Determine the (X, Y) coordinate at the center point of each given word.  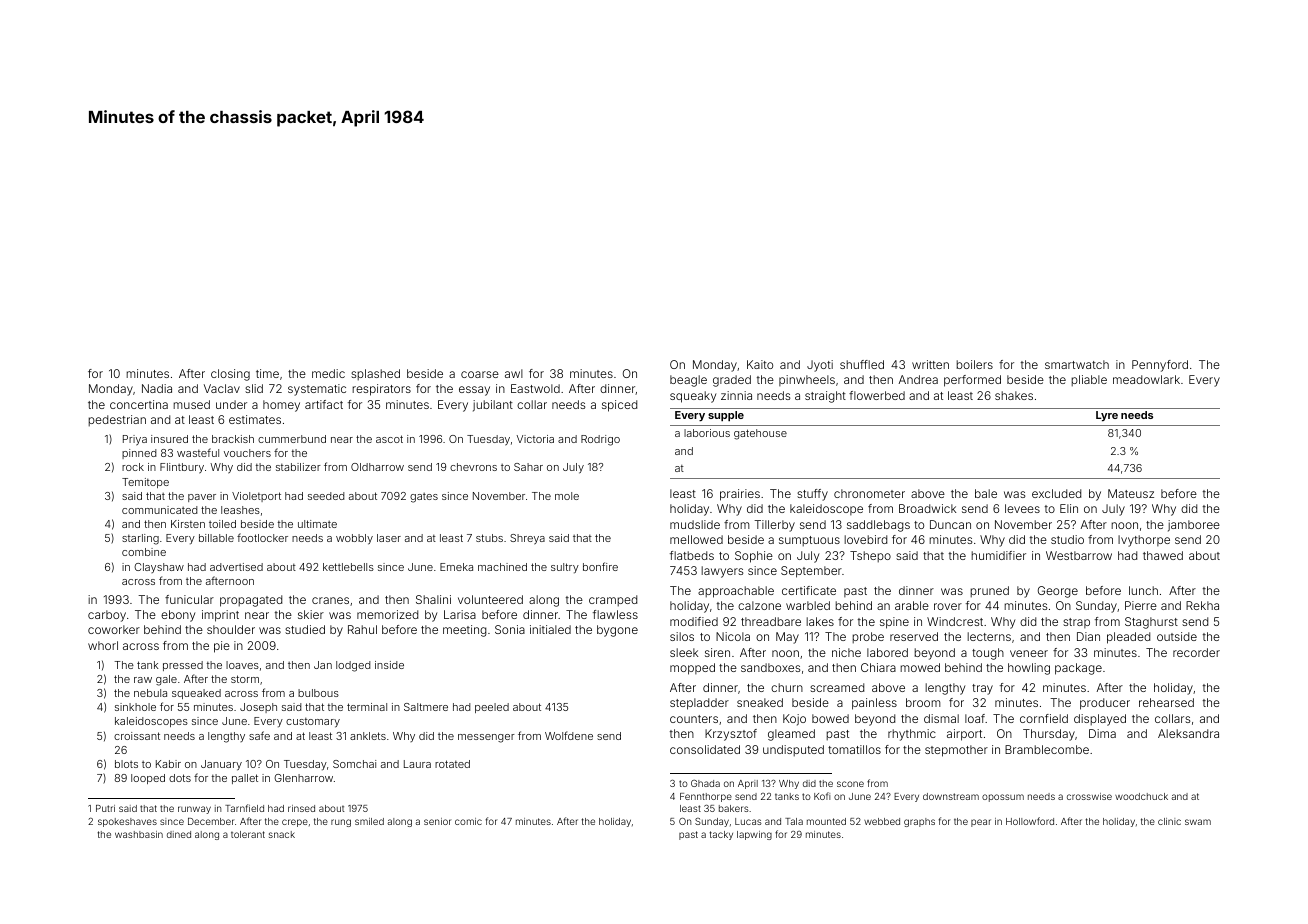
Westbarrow (1079, 555)
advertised (236, 567)
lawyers (722, 572)
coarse (480, 374)
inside (389, 665)
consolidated (705, 749)
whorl (103, 645)
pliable (1089, 380)
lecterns (989, 636)
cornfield (1044, 718)
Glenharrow (303, 778)
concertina (139, 404)
